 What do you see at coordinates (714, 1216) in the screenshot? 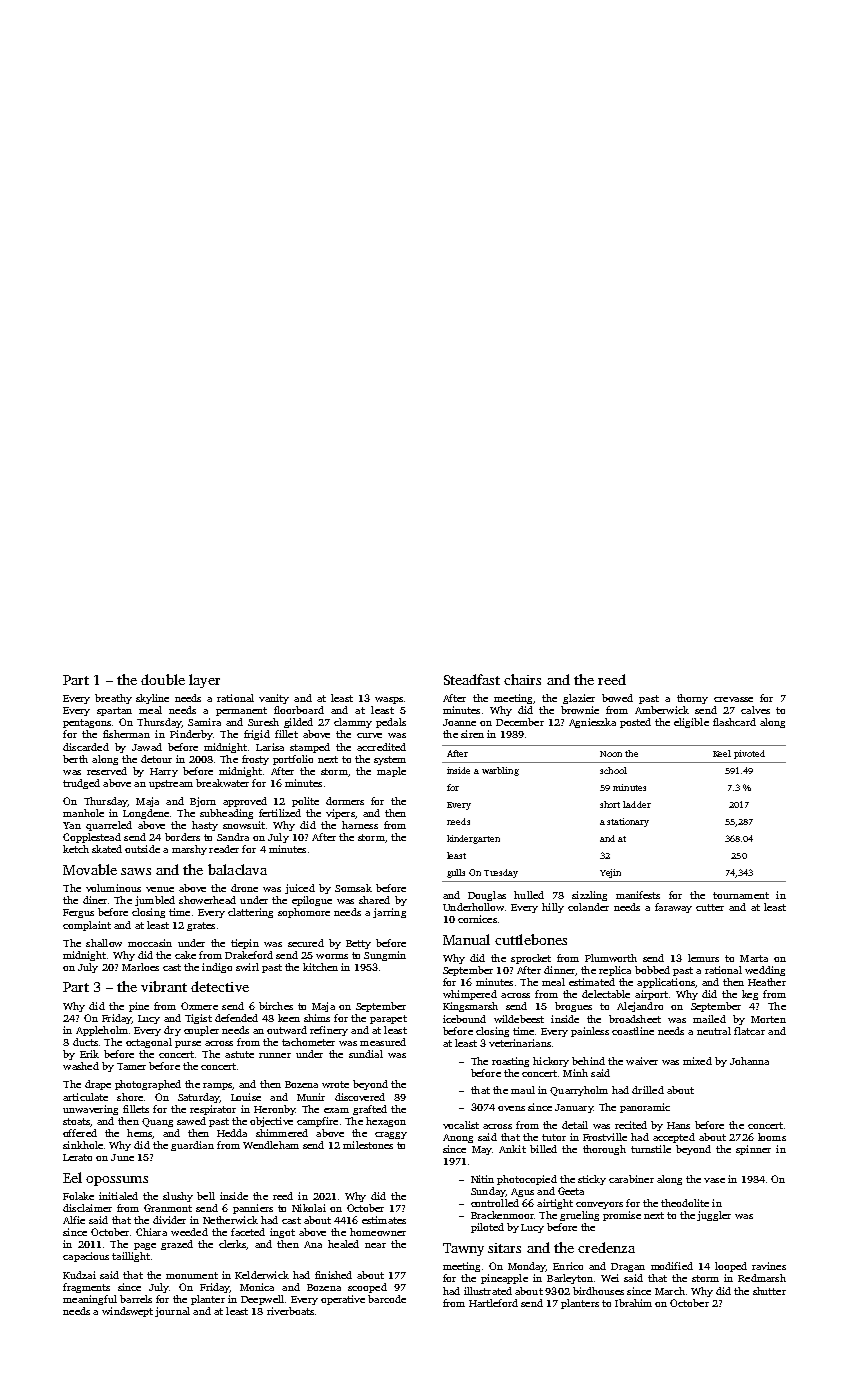
I see `juggler` at bounding box center [714, 1216].
